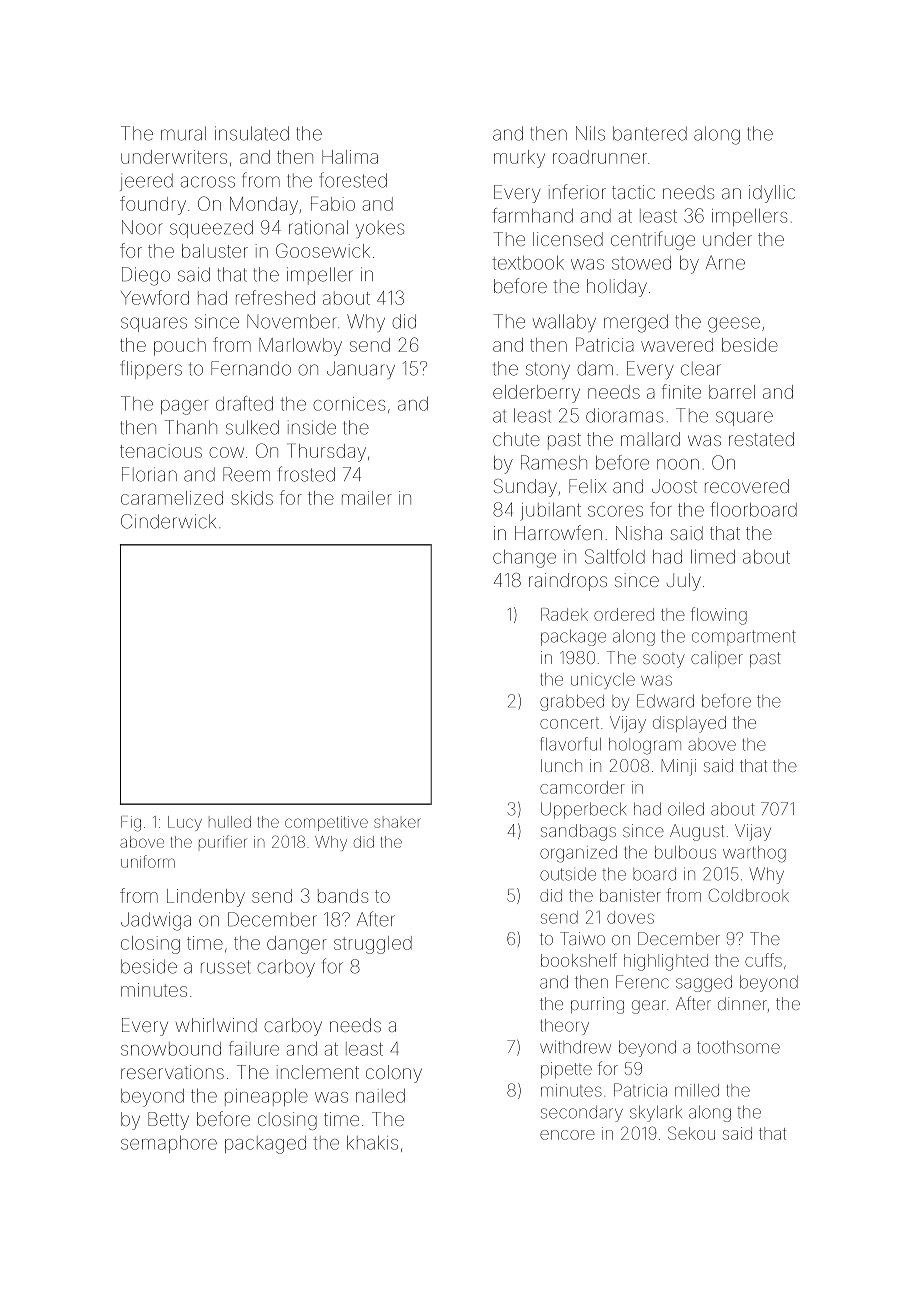 The width and height of the image is (924, 1311). Describe the element at coordinates (633, 192) in the image. I see `tactic` at that location.
